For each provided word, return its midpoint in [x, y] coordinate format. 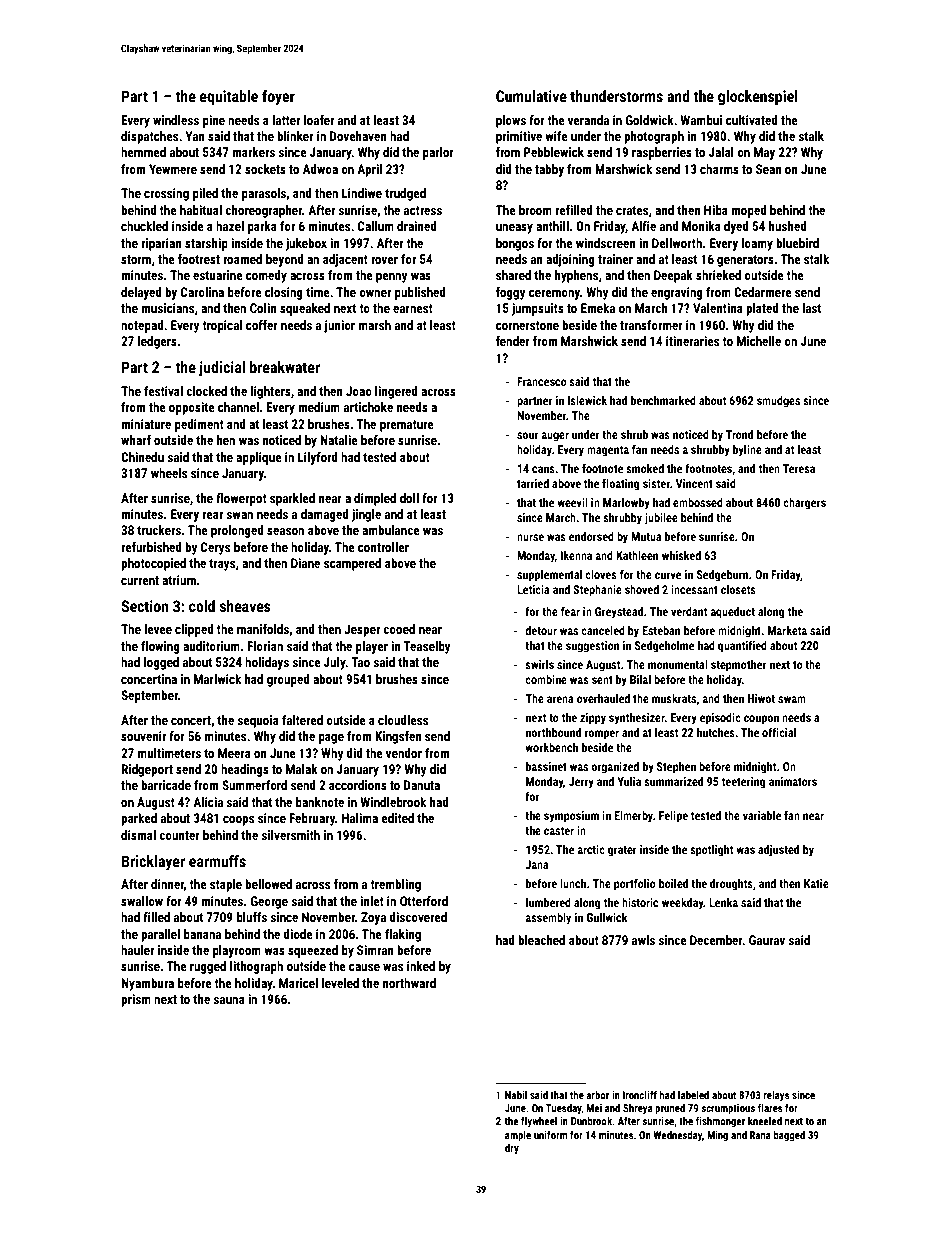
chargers [804, 504]
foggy [511, 293]
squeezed [313, 951]
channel [238, 407]
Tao [360, 662]
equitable [229, 97]
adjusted [778, 851]
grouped [288, 680]
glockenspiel [758, 97]
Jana [537, 864]
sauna [229, 1000]
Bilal [640, 679]
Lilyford [318, 458]
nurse [530, 537]
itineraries [692, 341]
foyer [278, 97]
